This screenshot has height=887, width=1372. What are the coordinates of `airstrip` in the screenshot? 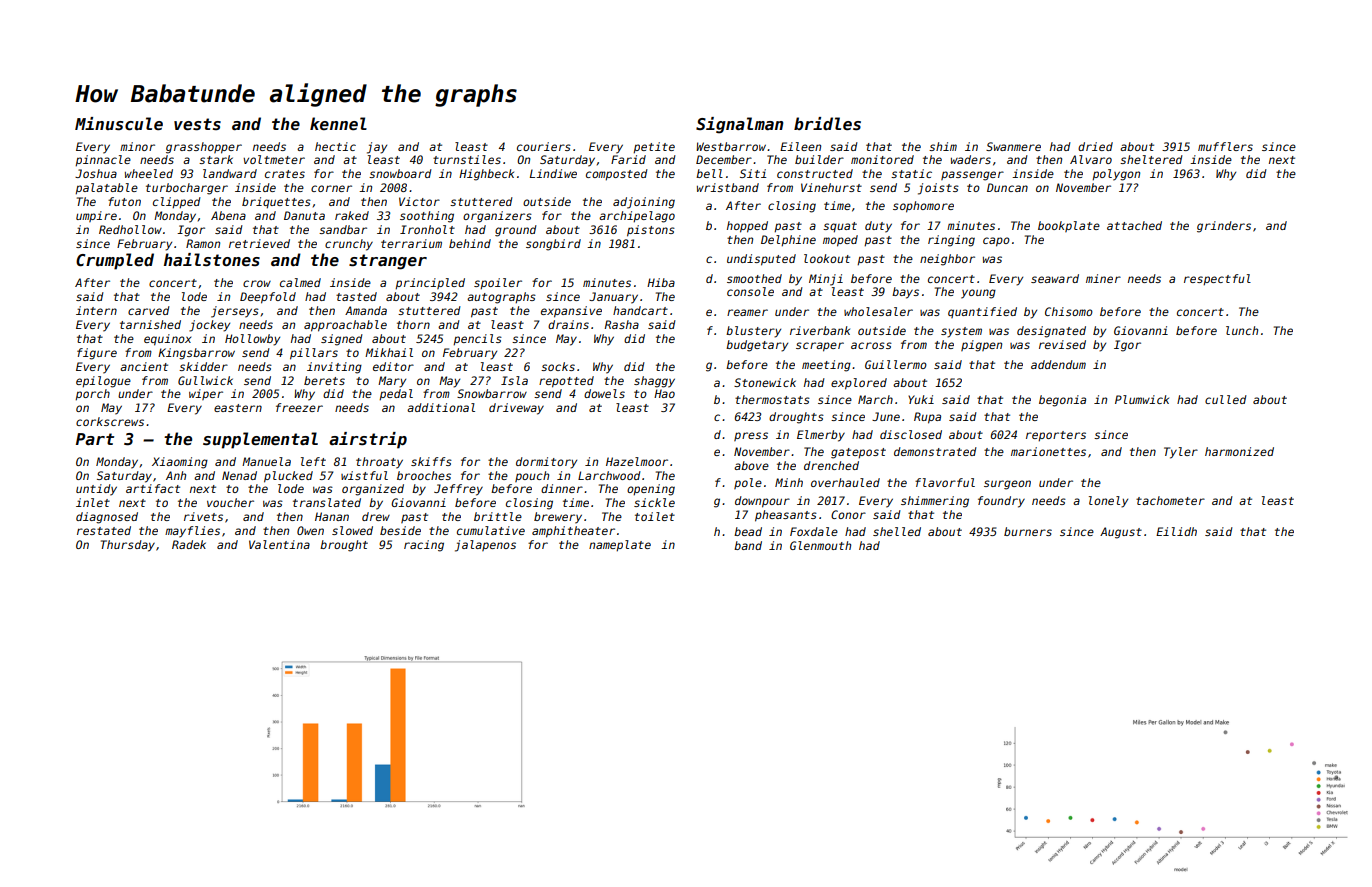 It's located at (368, 440).
